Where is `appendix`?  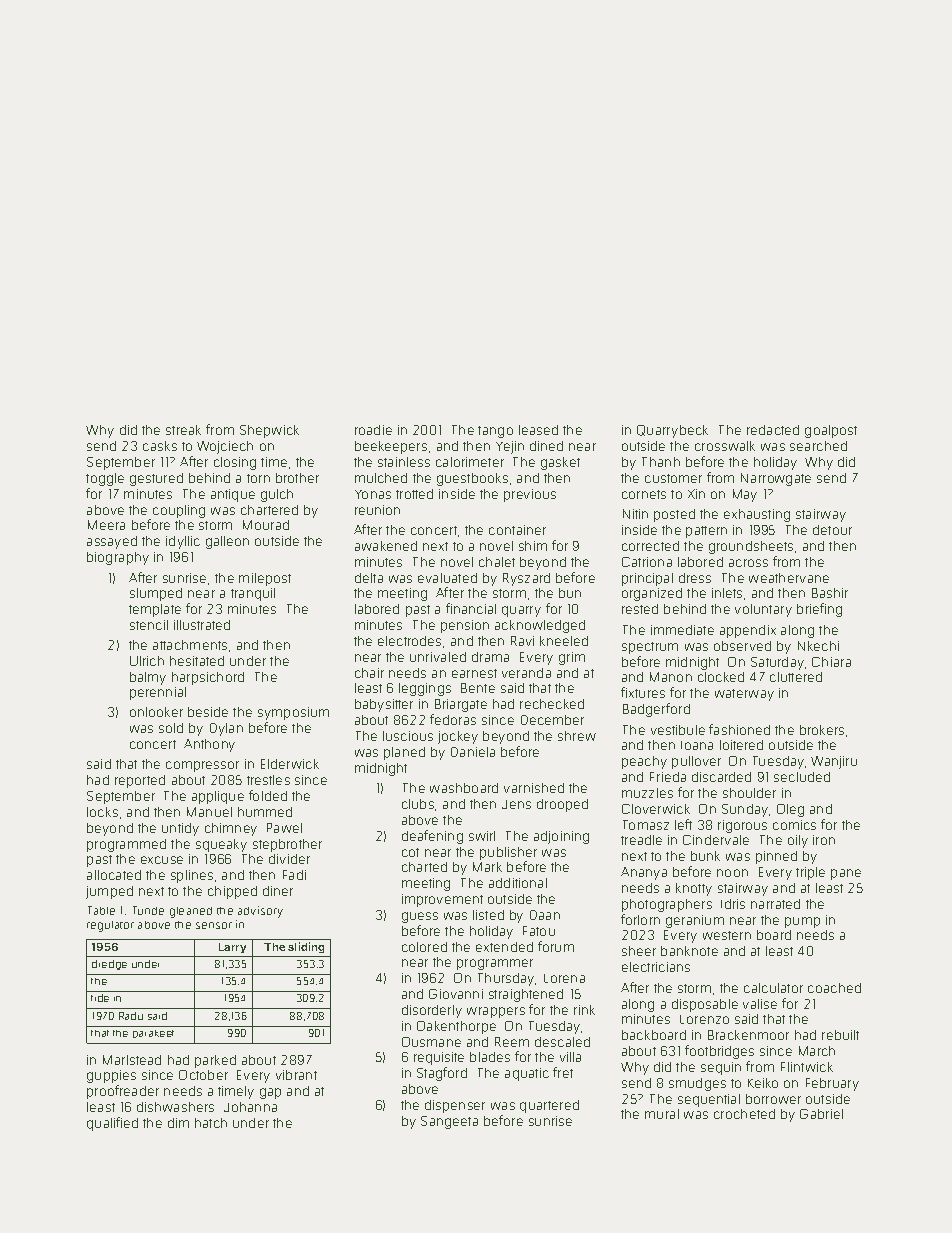 appendix is located at coordinates (748, 631).
